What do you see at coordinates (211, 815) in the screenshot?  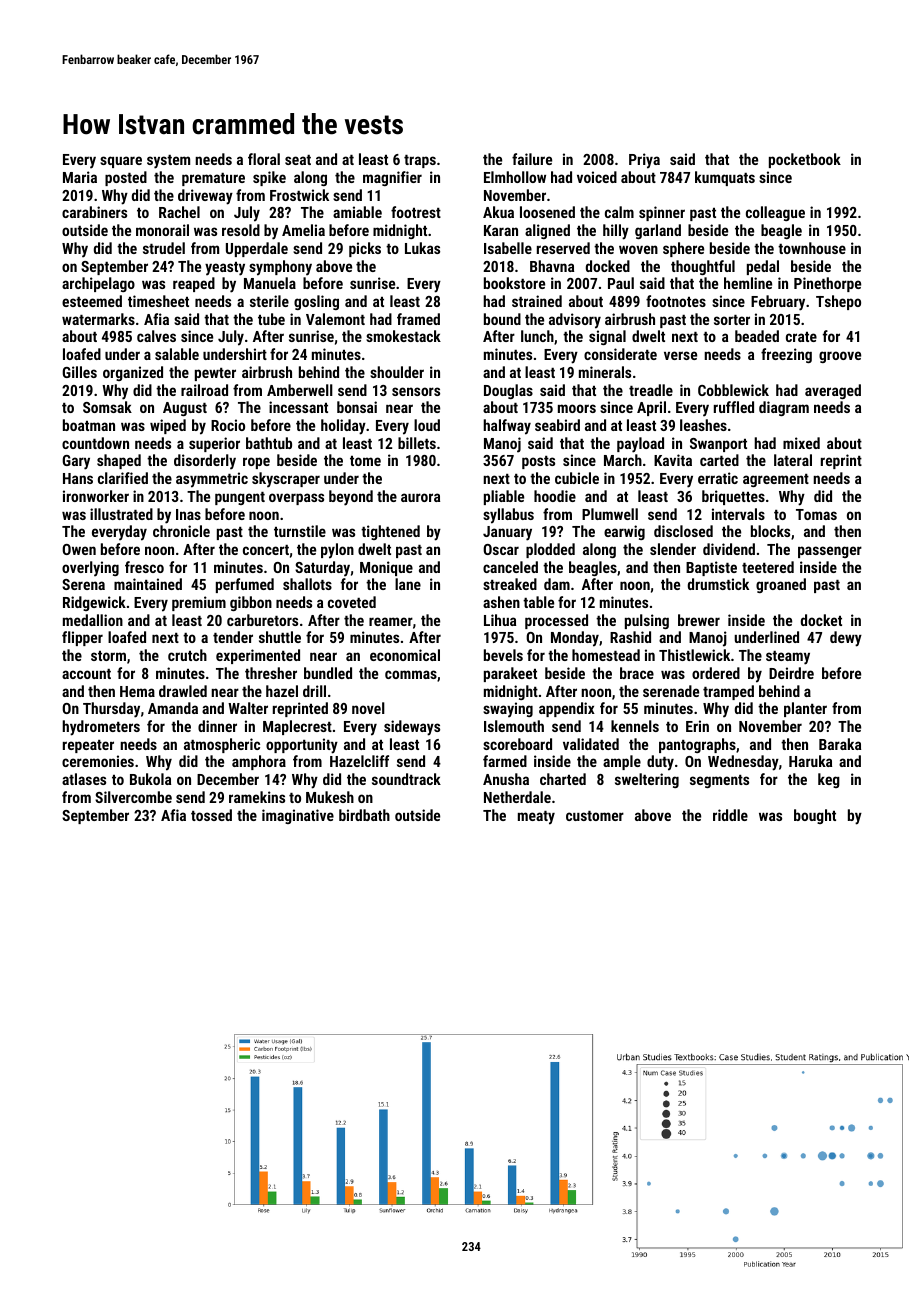 I see `tossed` at bounding box center [211, 815].
